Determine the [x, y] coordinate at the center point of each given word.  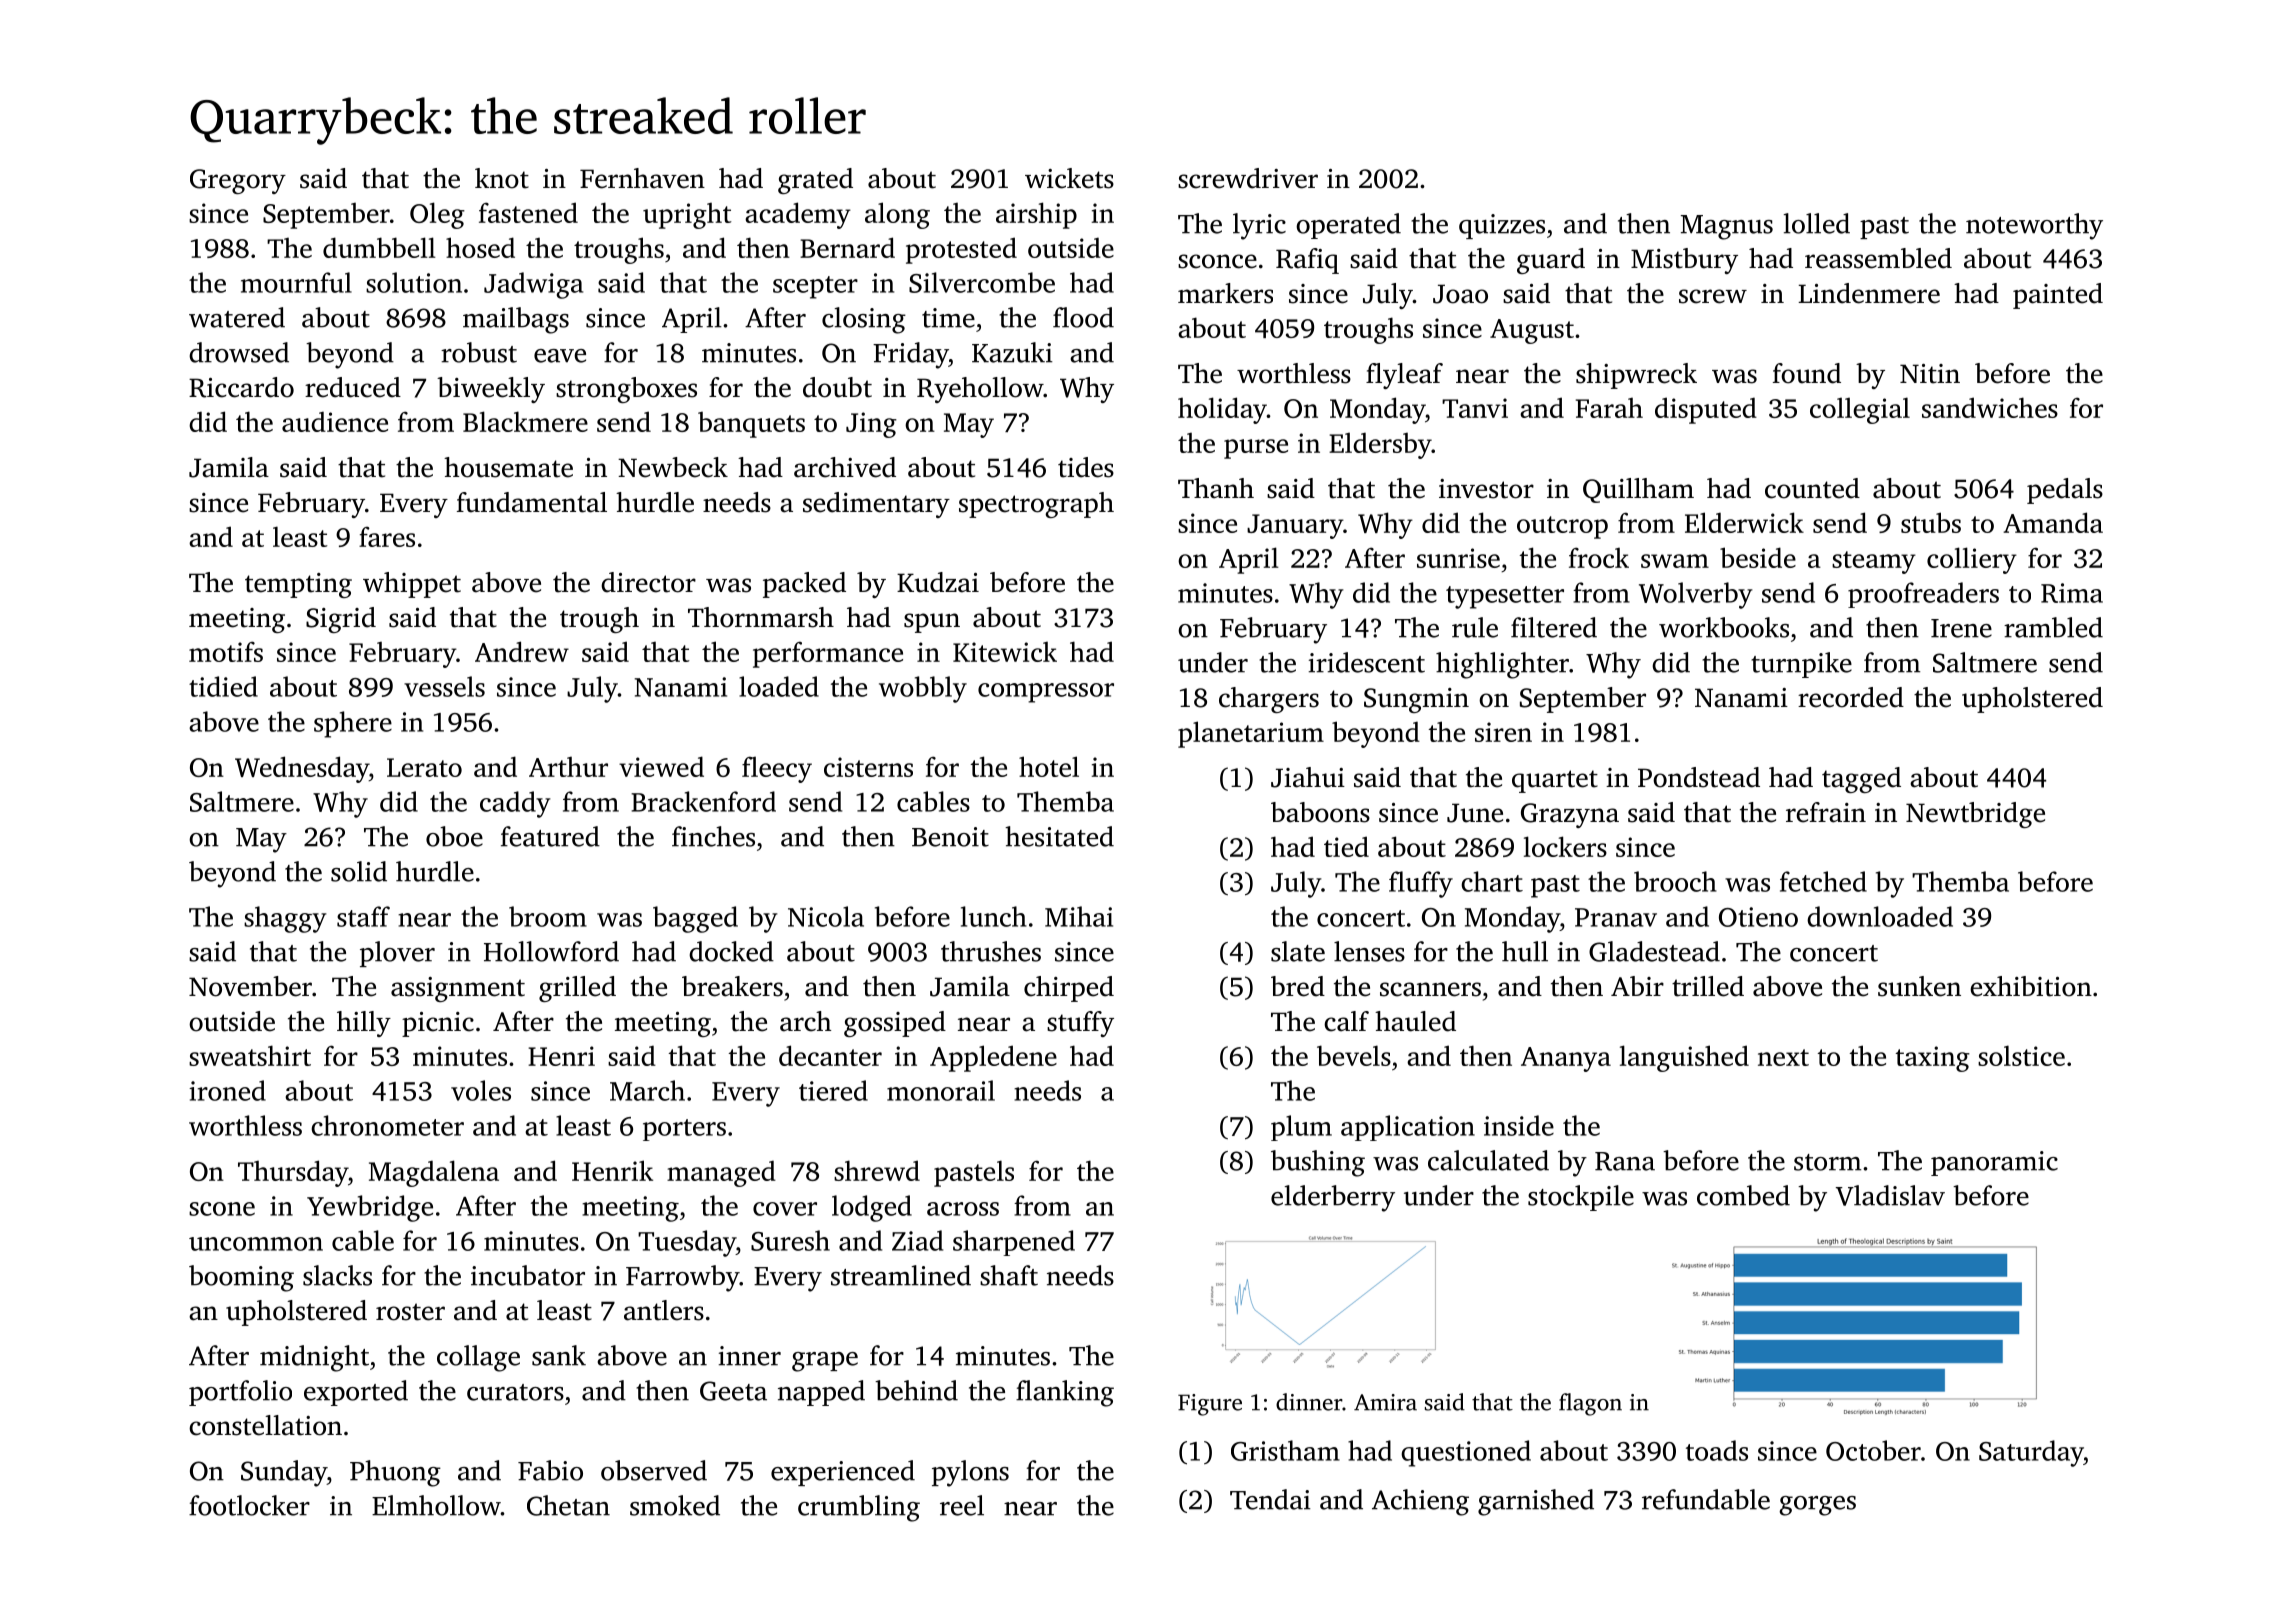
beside [1758, 557]
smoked [675, 1505]
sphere [353, 724]
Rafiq [1307, 261]
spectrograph [1036, 505]
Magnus [1727, 227]
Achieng [1420, 1502]
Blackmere [525, 421]
